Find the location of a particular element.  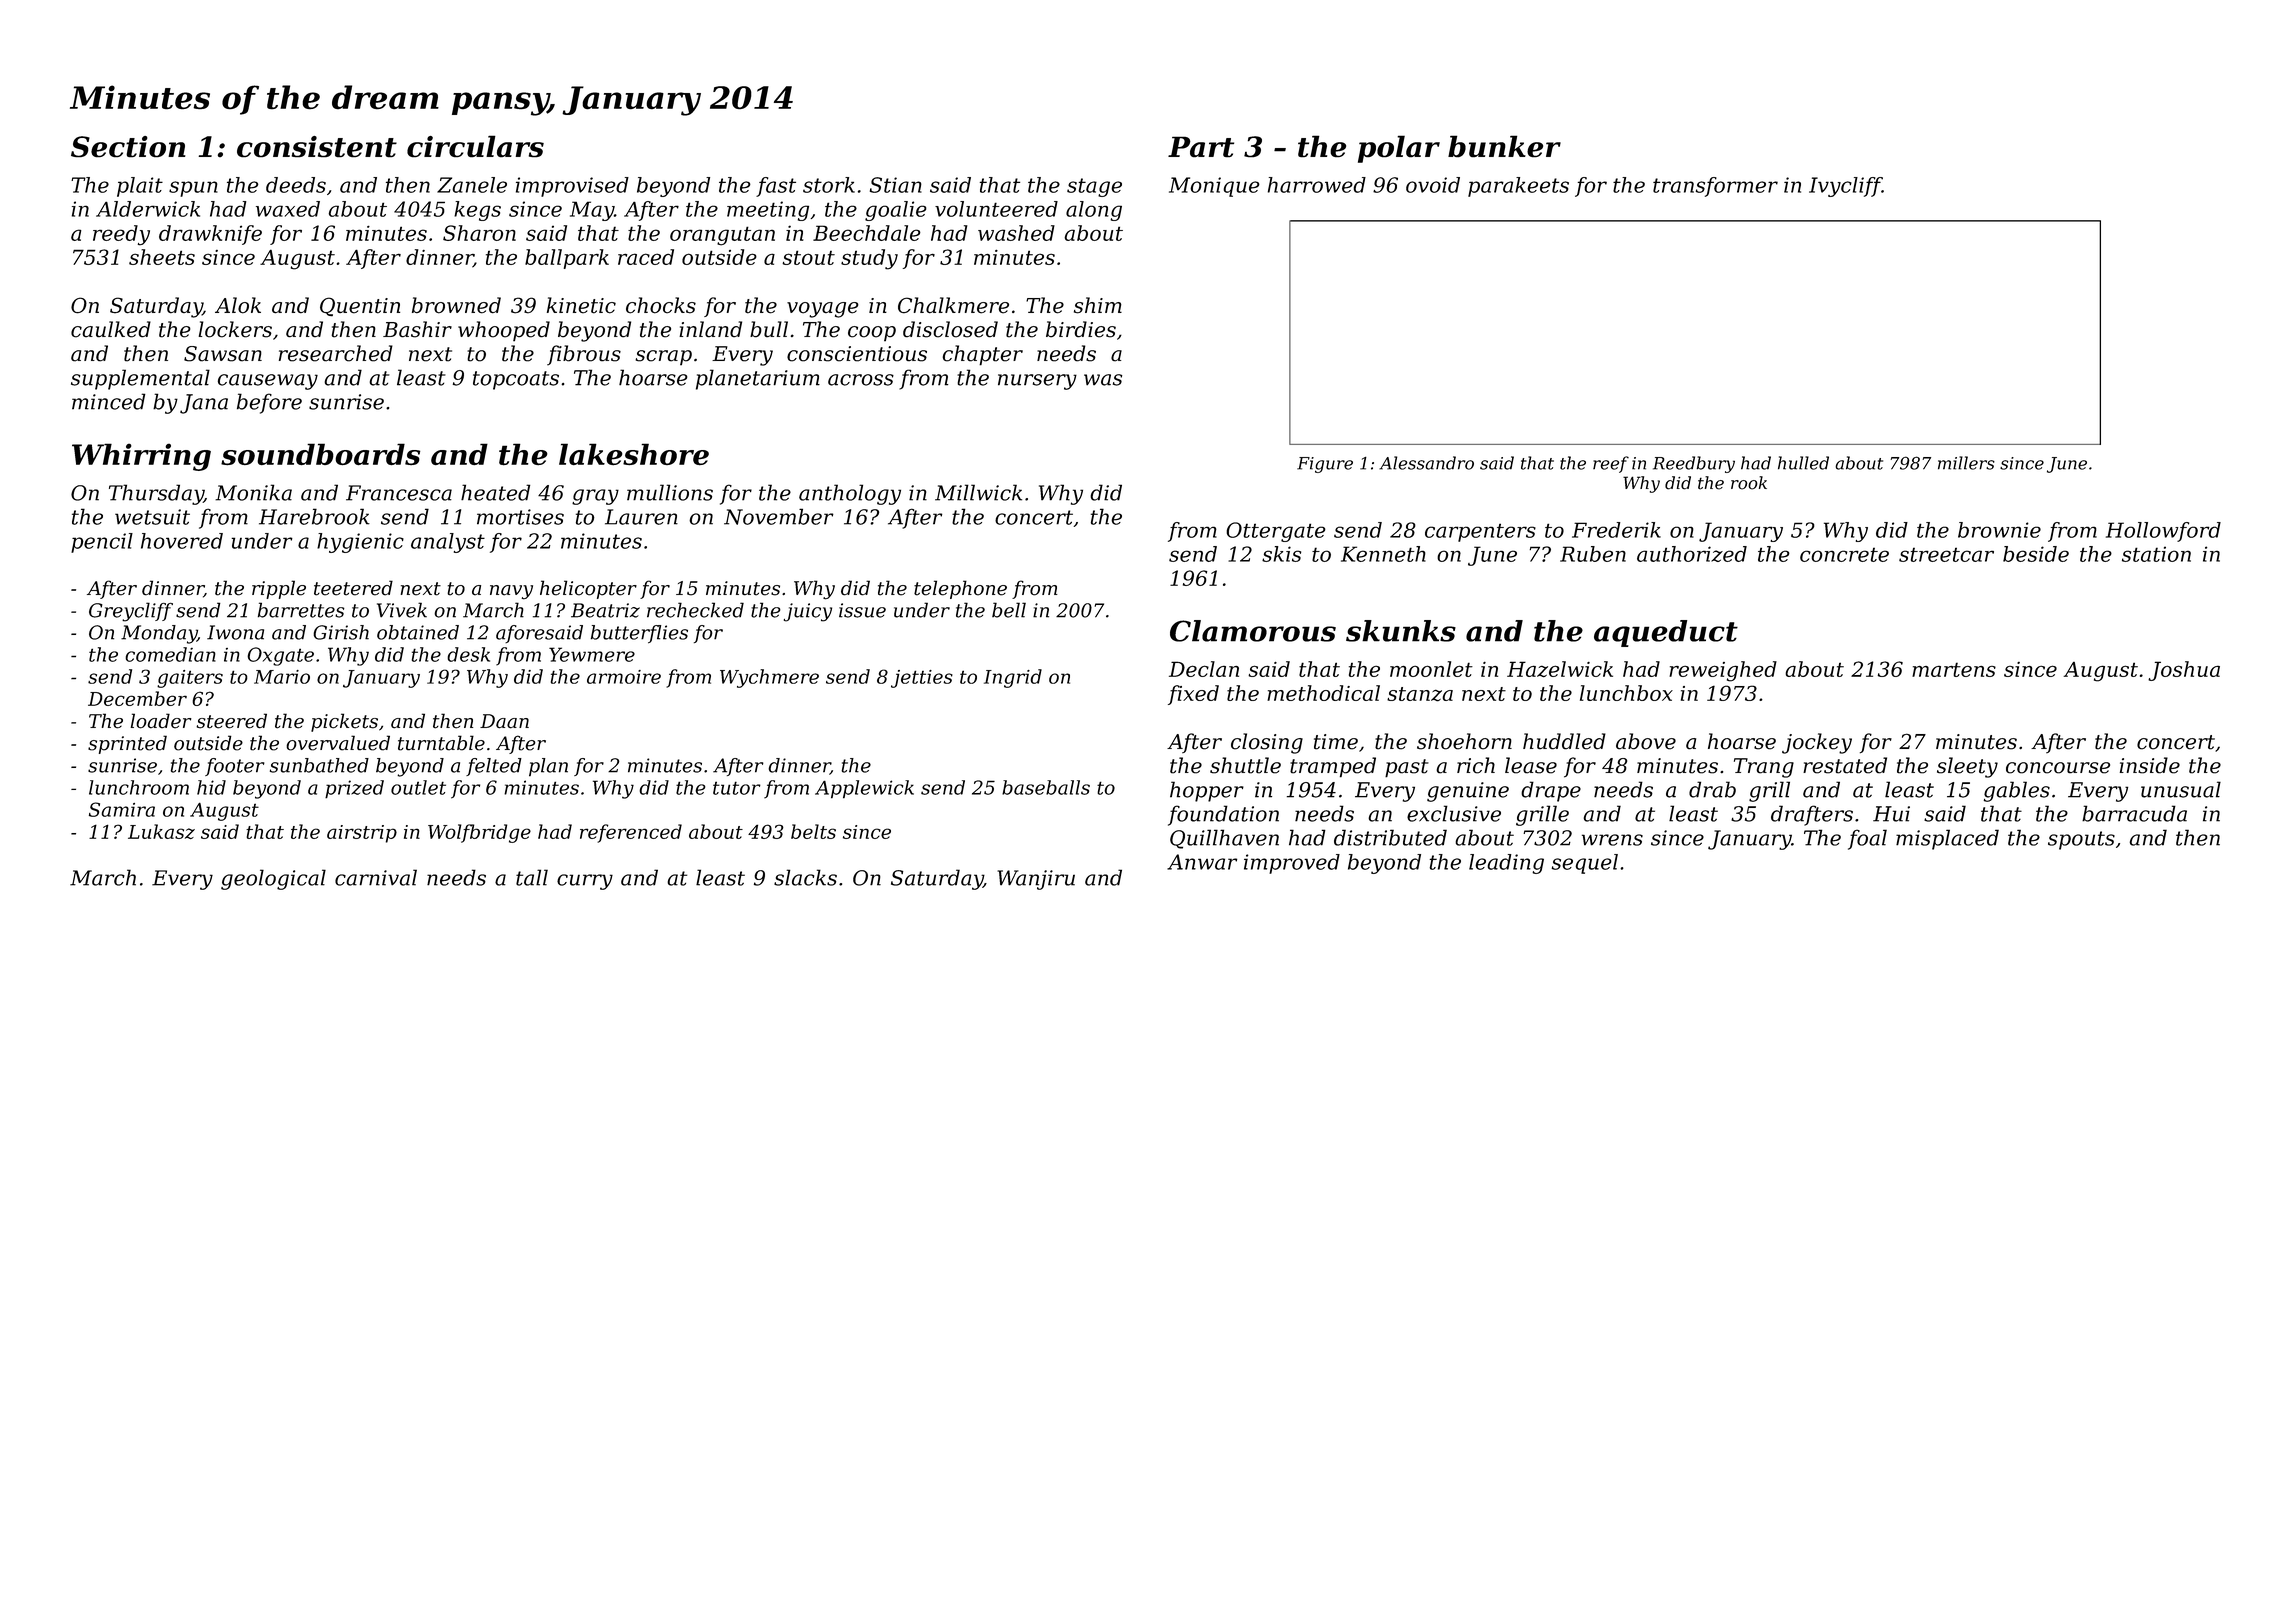

baseballs is located at coordinates (1046, 787).
